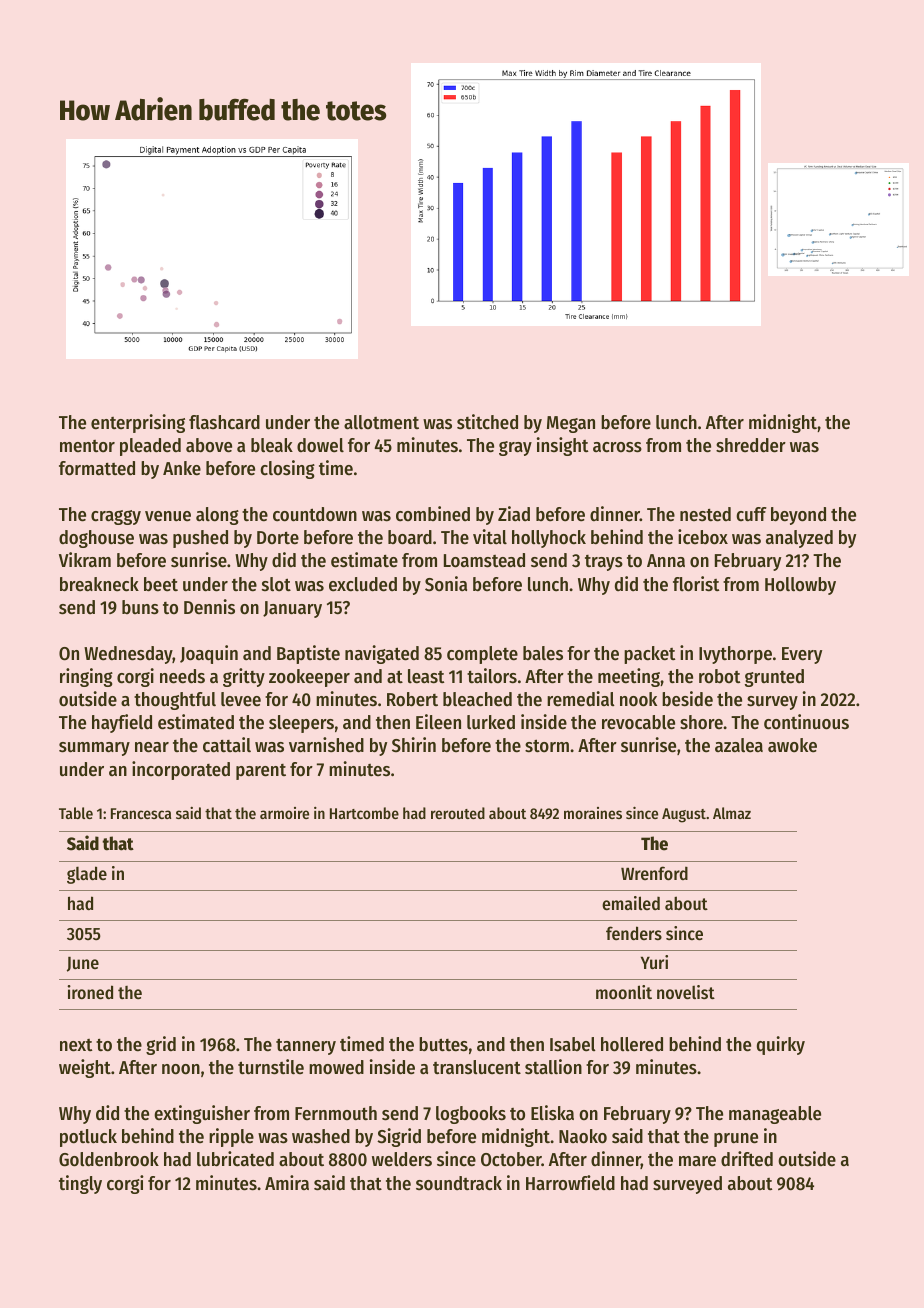 Image resolution: width=924 pixels, height=1308 pixels. I want to click on Almaz, so click(732, 813).
